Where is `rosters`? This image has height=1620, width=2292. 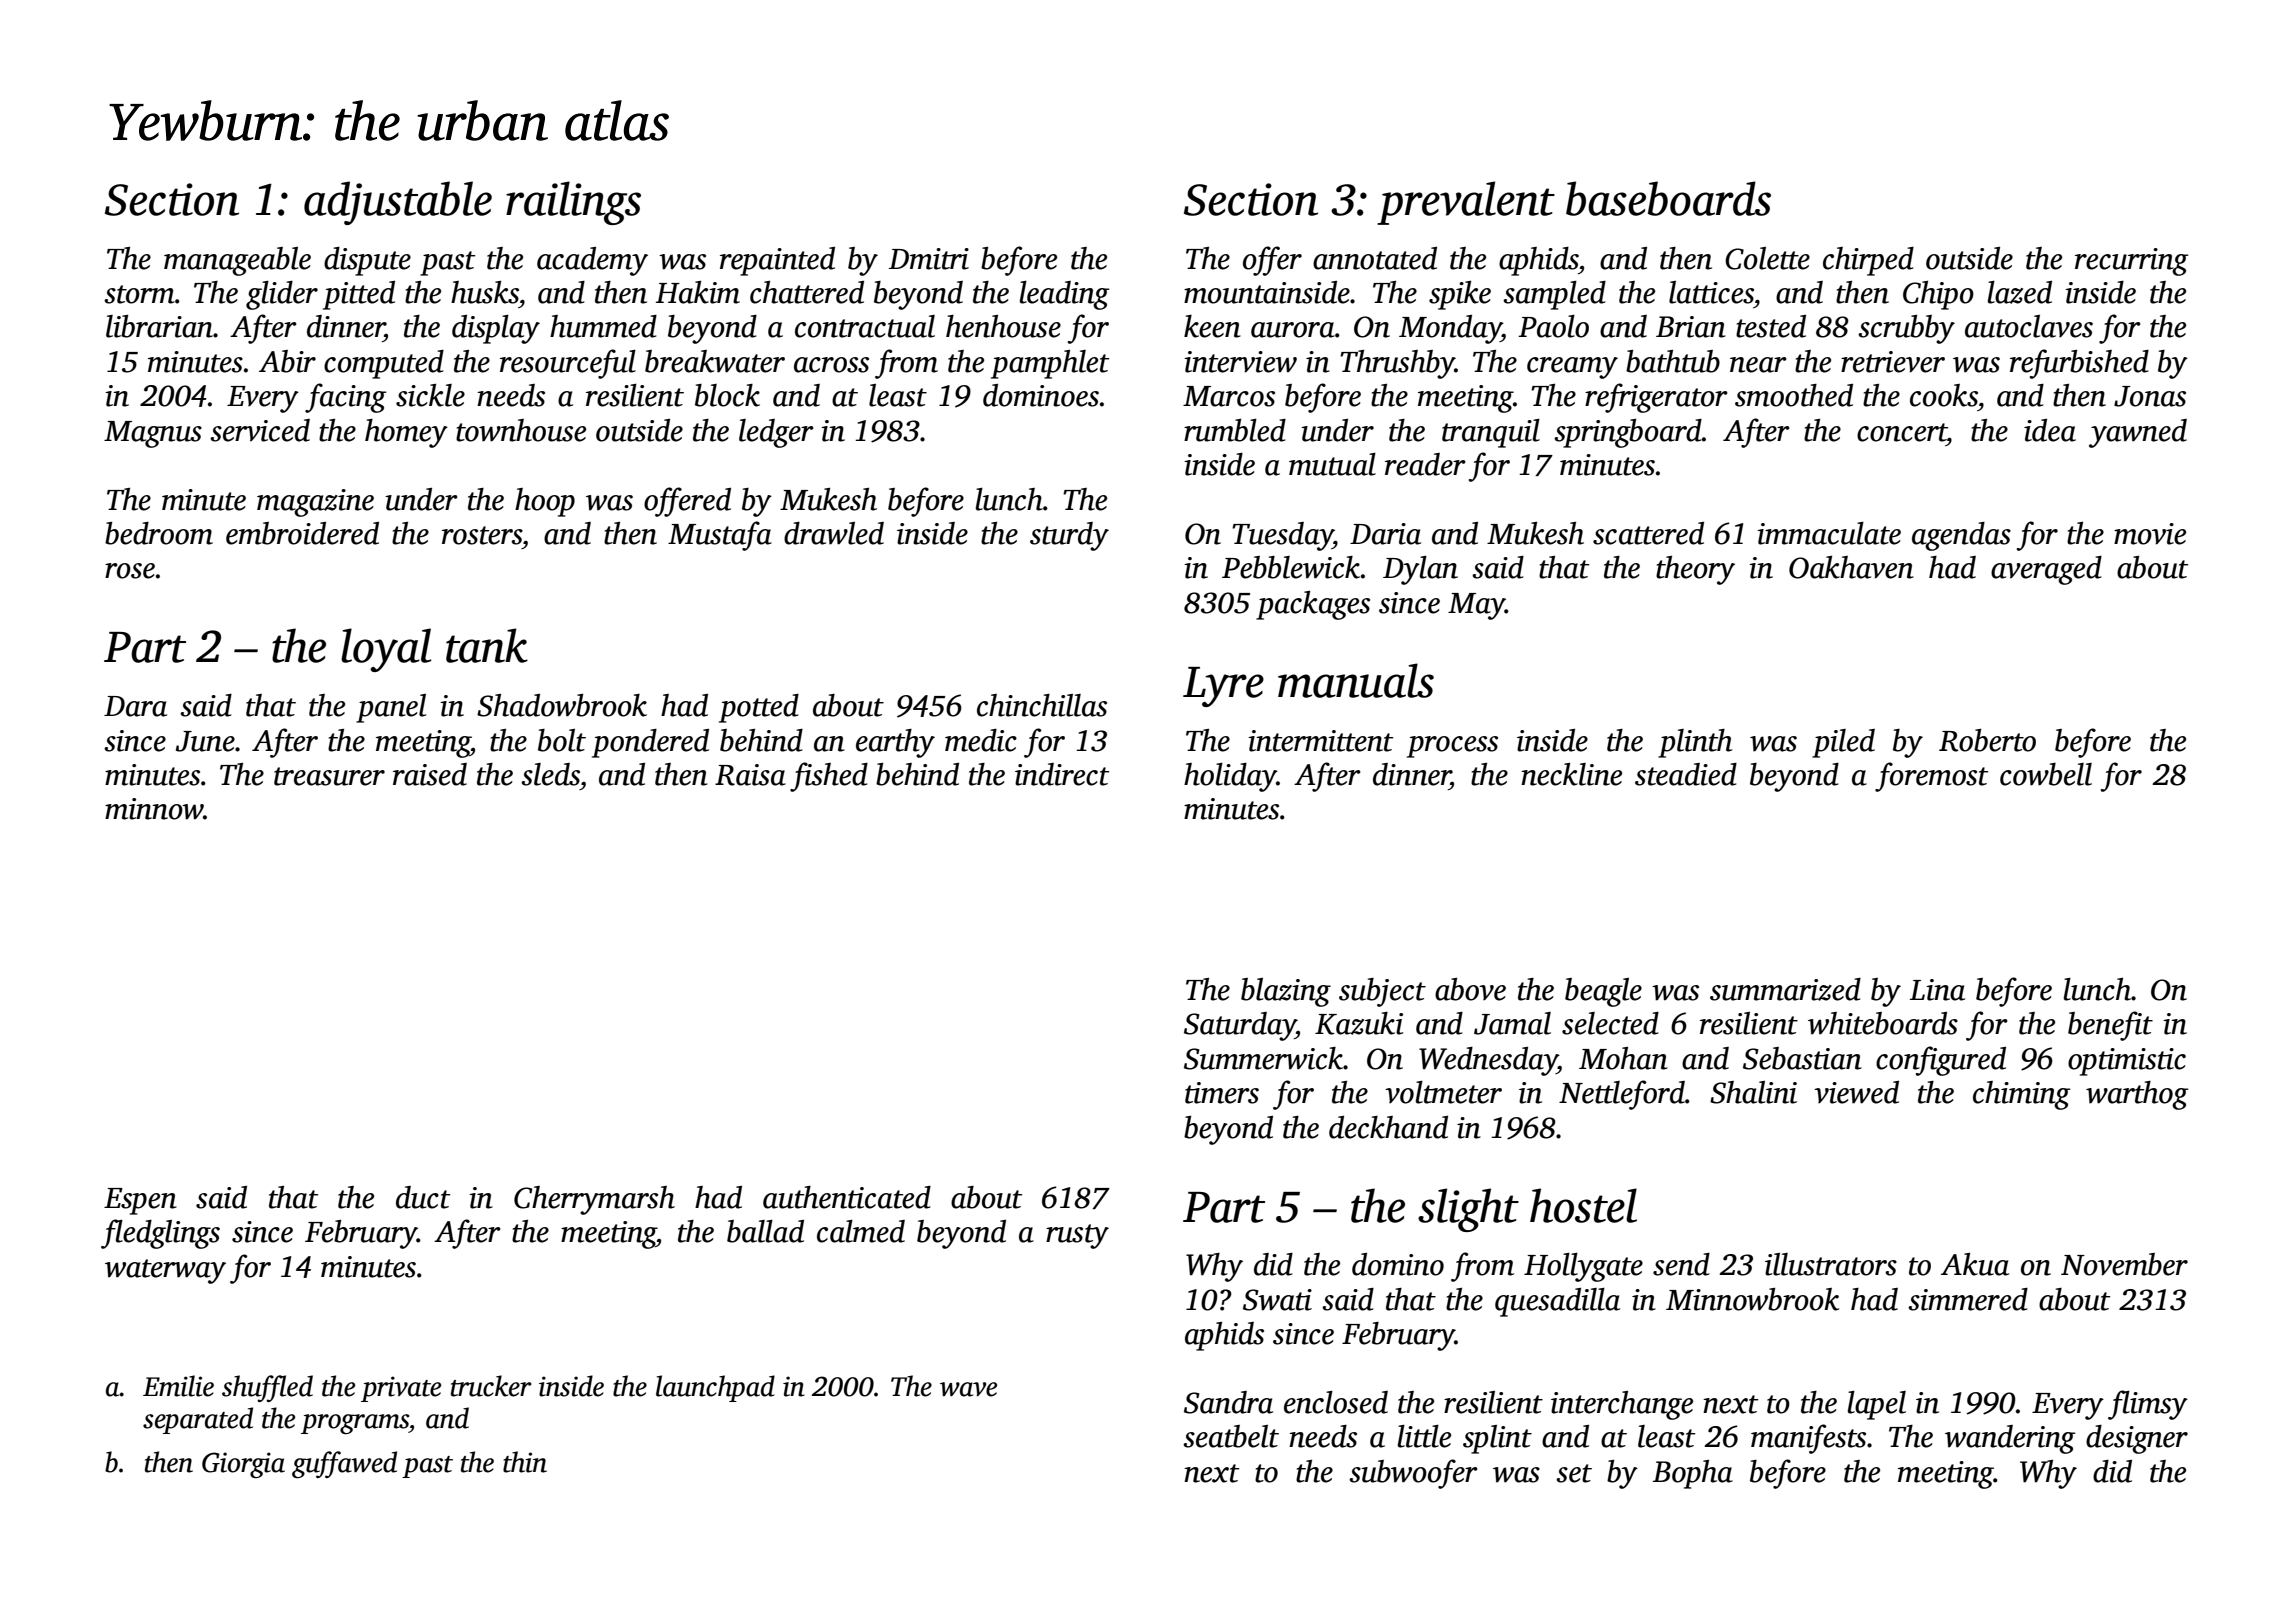 rosters is located at coordinates (482, 535).
